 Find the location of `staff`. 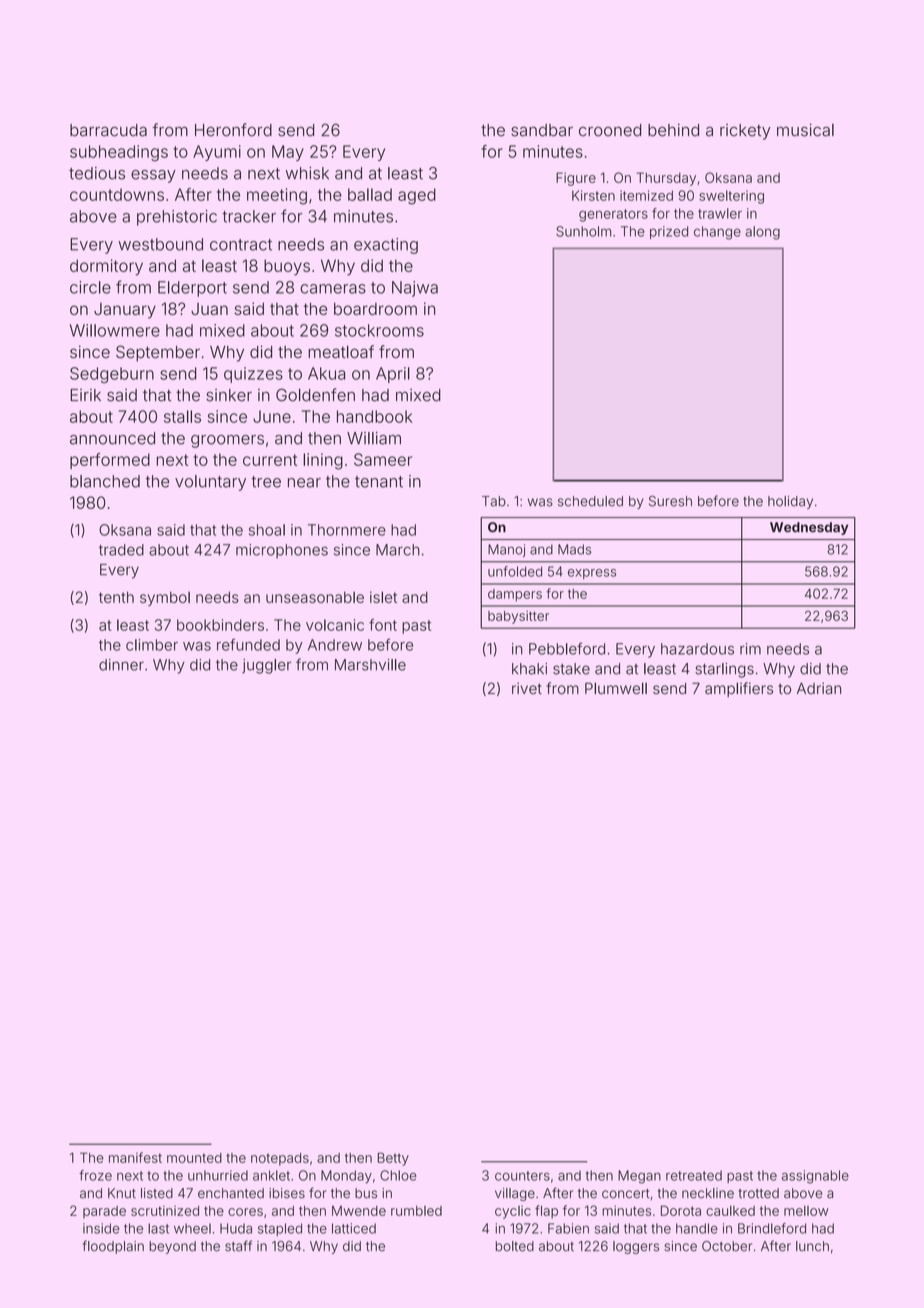

staff is located at coordinates (238, 1246).
